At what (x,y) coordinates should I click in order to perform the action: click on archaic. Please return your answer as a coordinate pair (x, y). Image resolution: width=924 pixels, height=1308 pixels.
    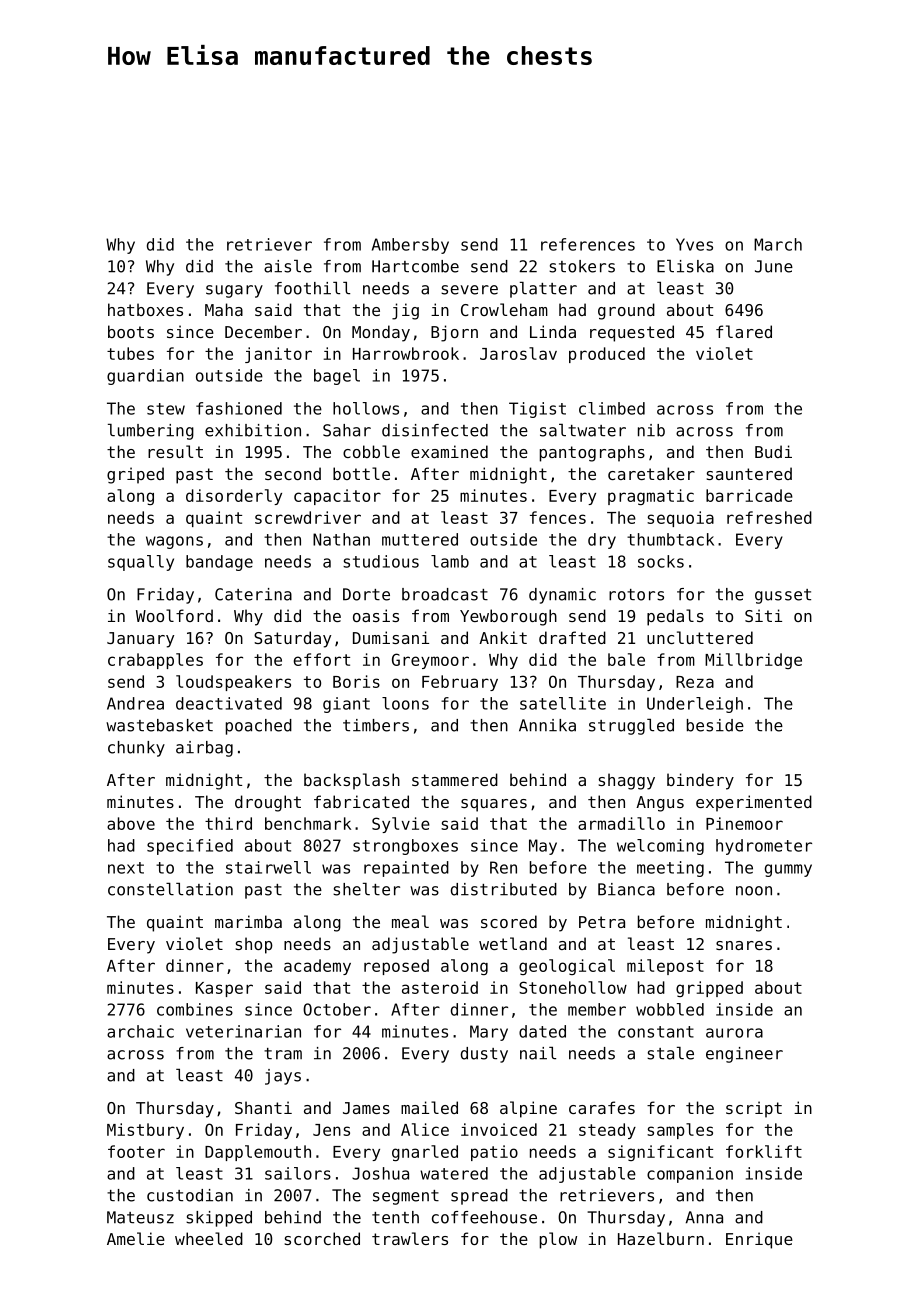
    Looking at the image, I should click on (140, 1031).
